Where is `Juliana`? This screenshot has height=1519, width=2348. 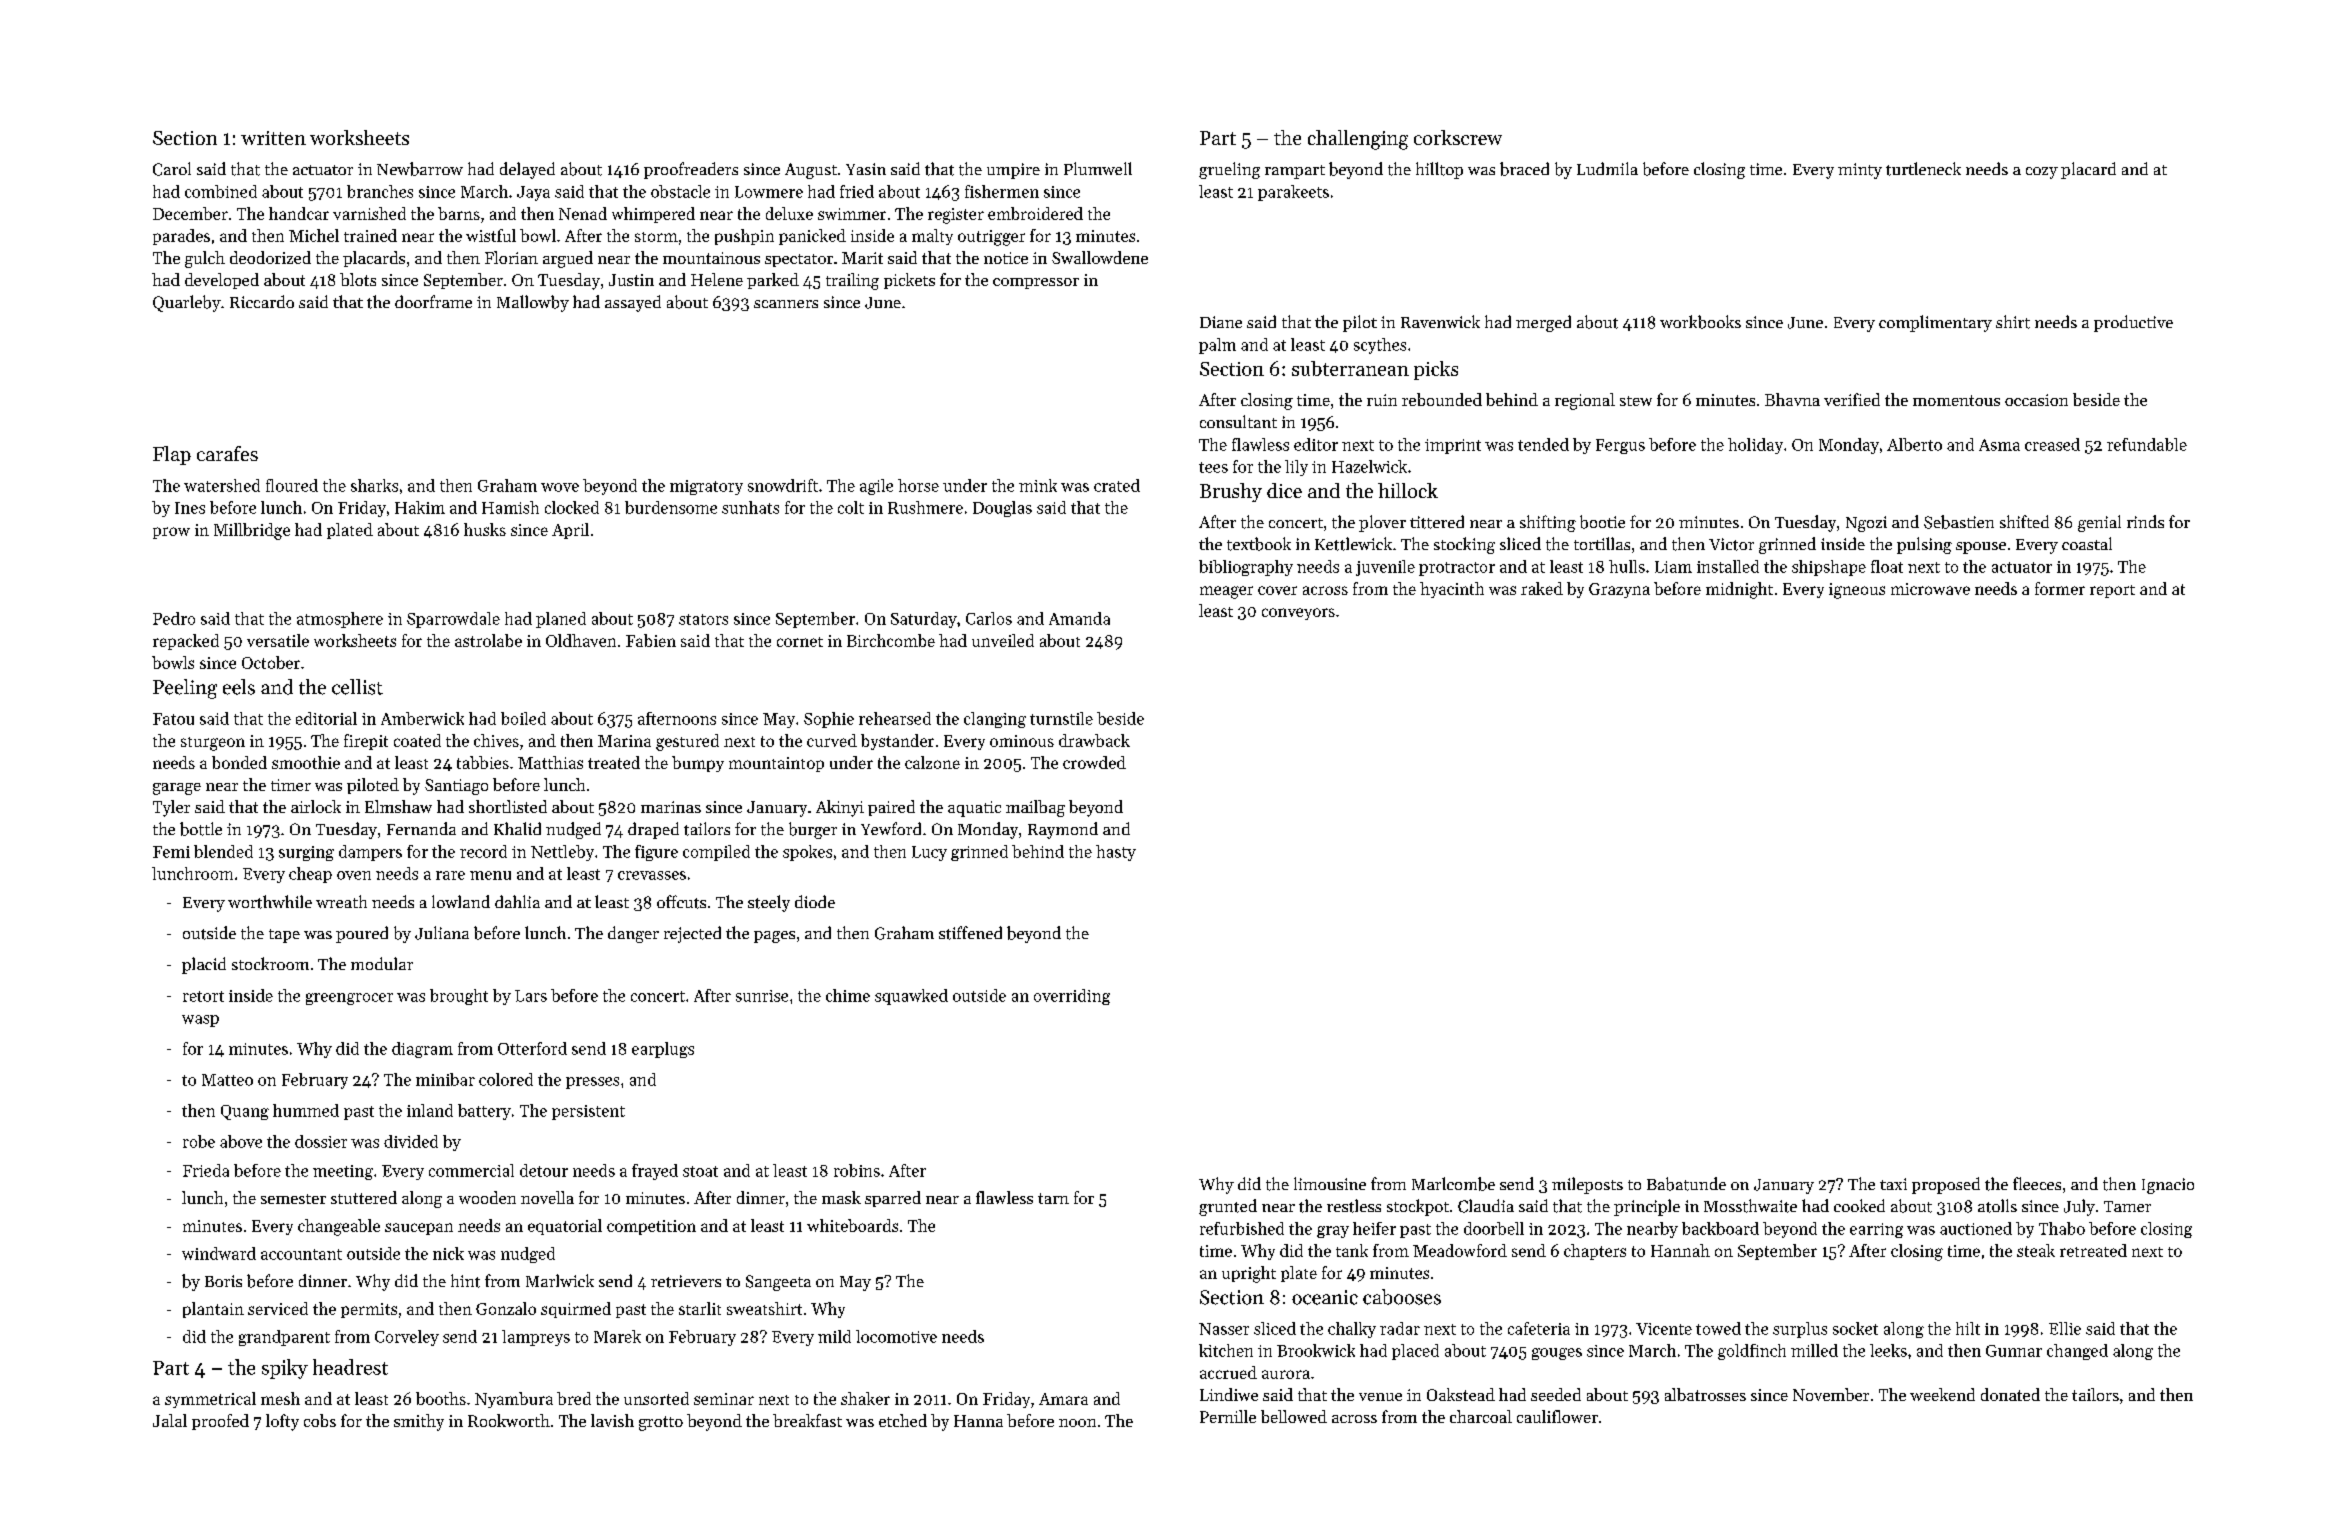
Juliana is located at coordinates (442, 933).
